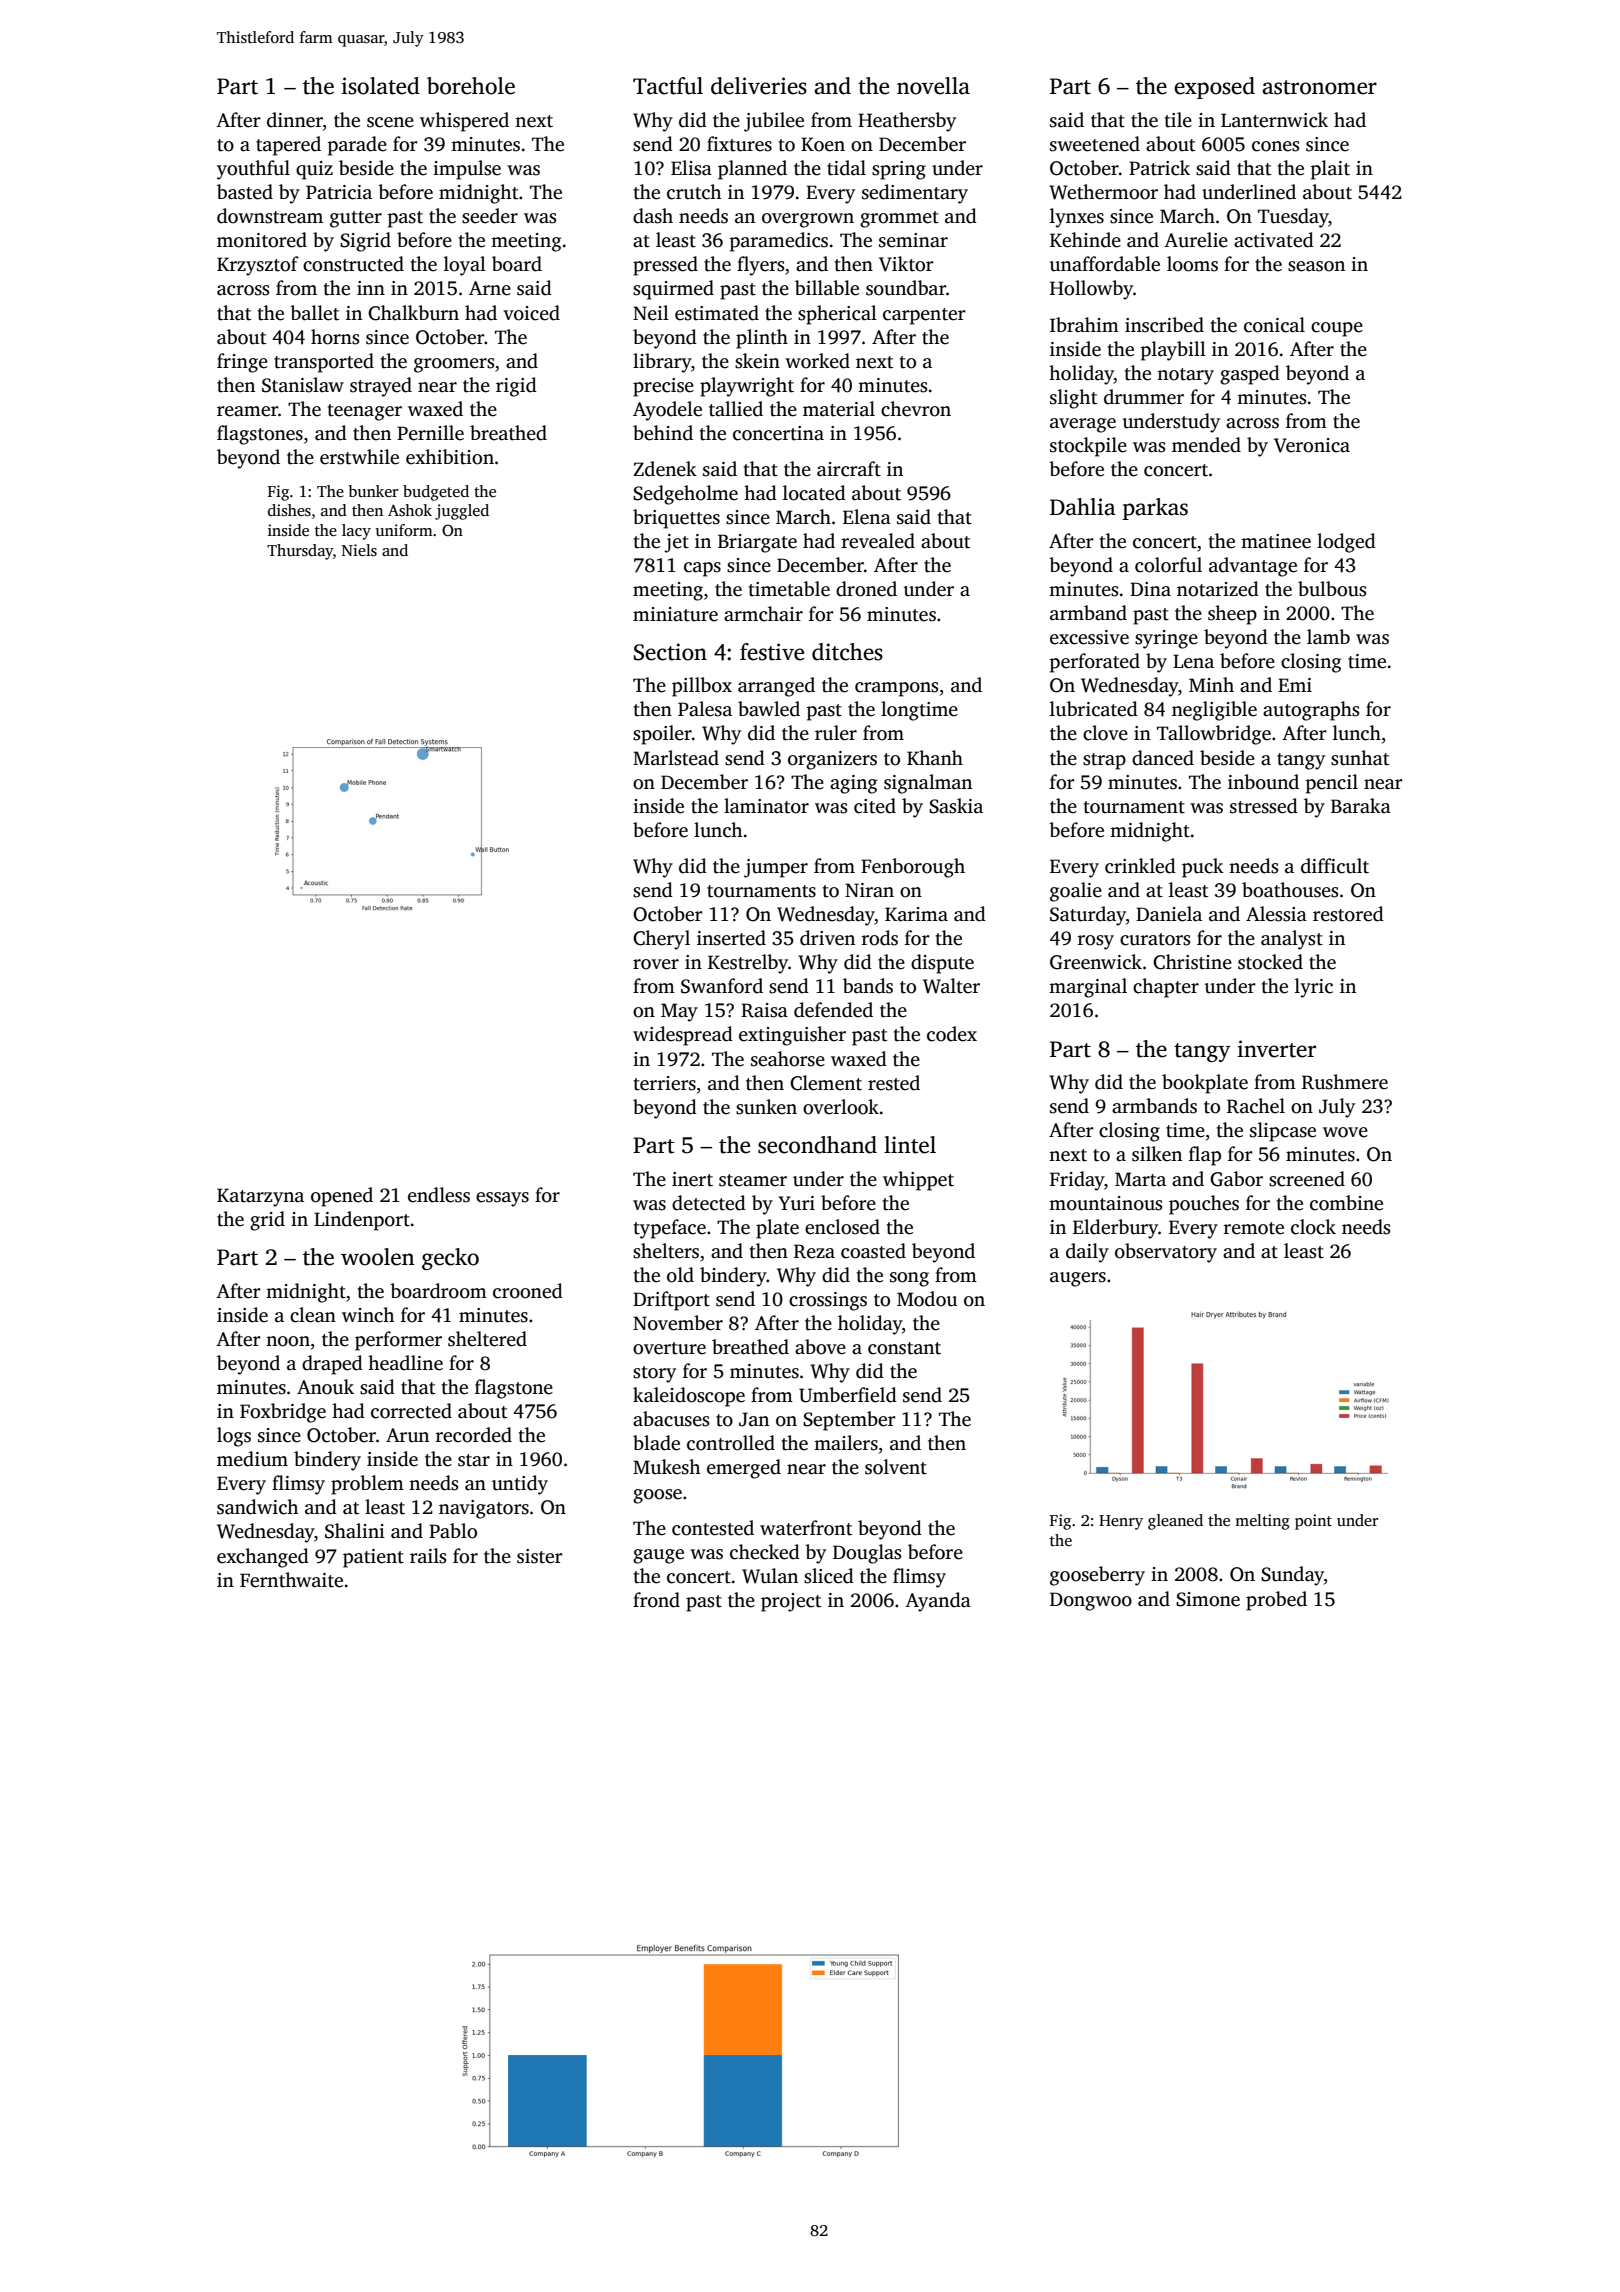 This image has width=1620, height=2292. What do you see at coordinates (1316, 266) in the image?
I see `season` at bounding box center [1316, 266].
